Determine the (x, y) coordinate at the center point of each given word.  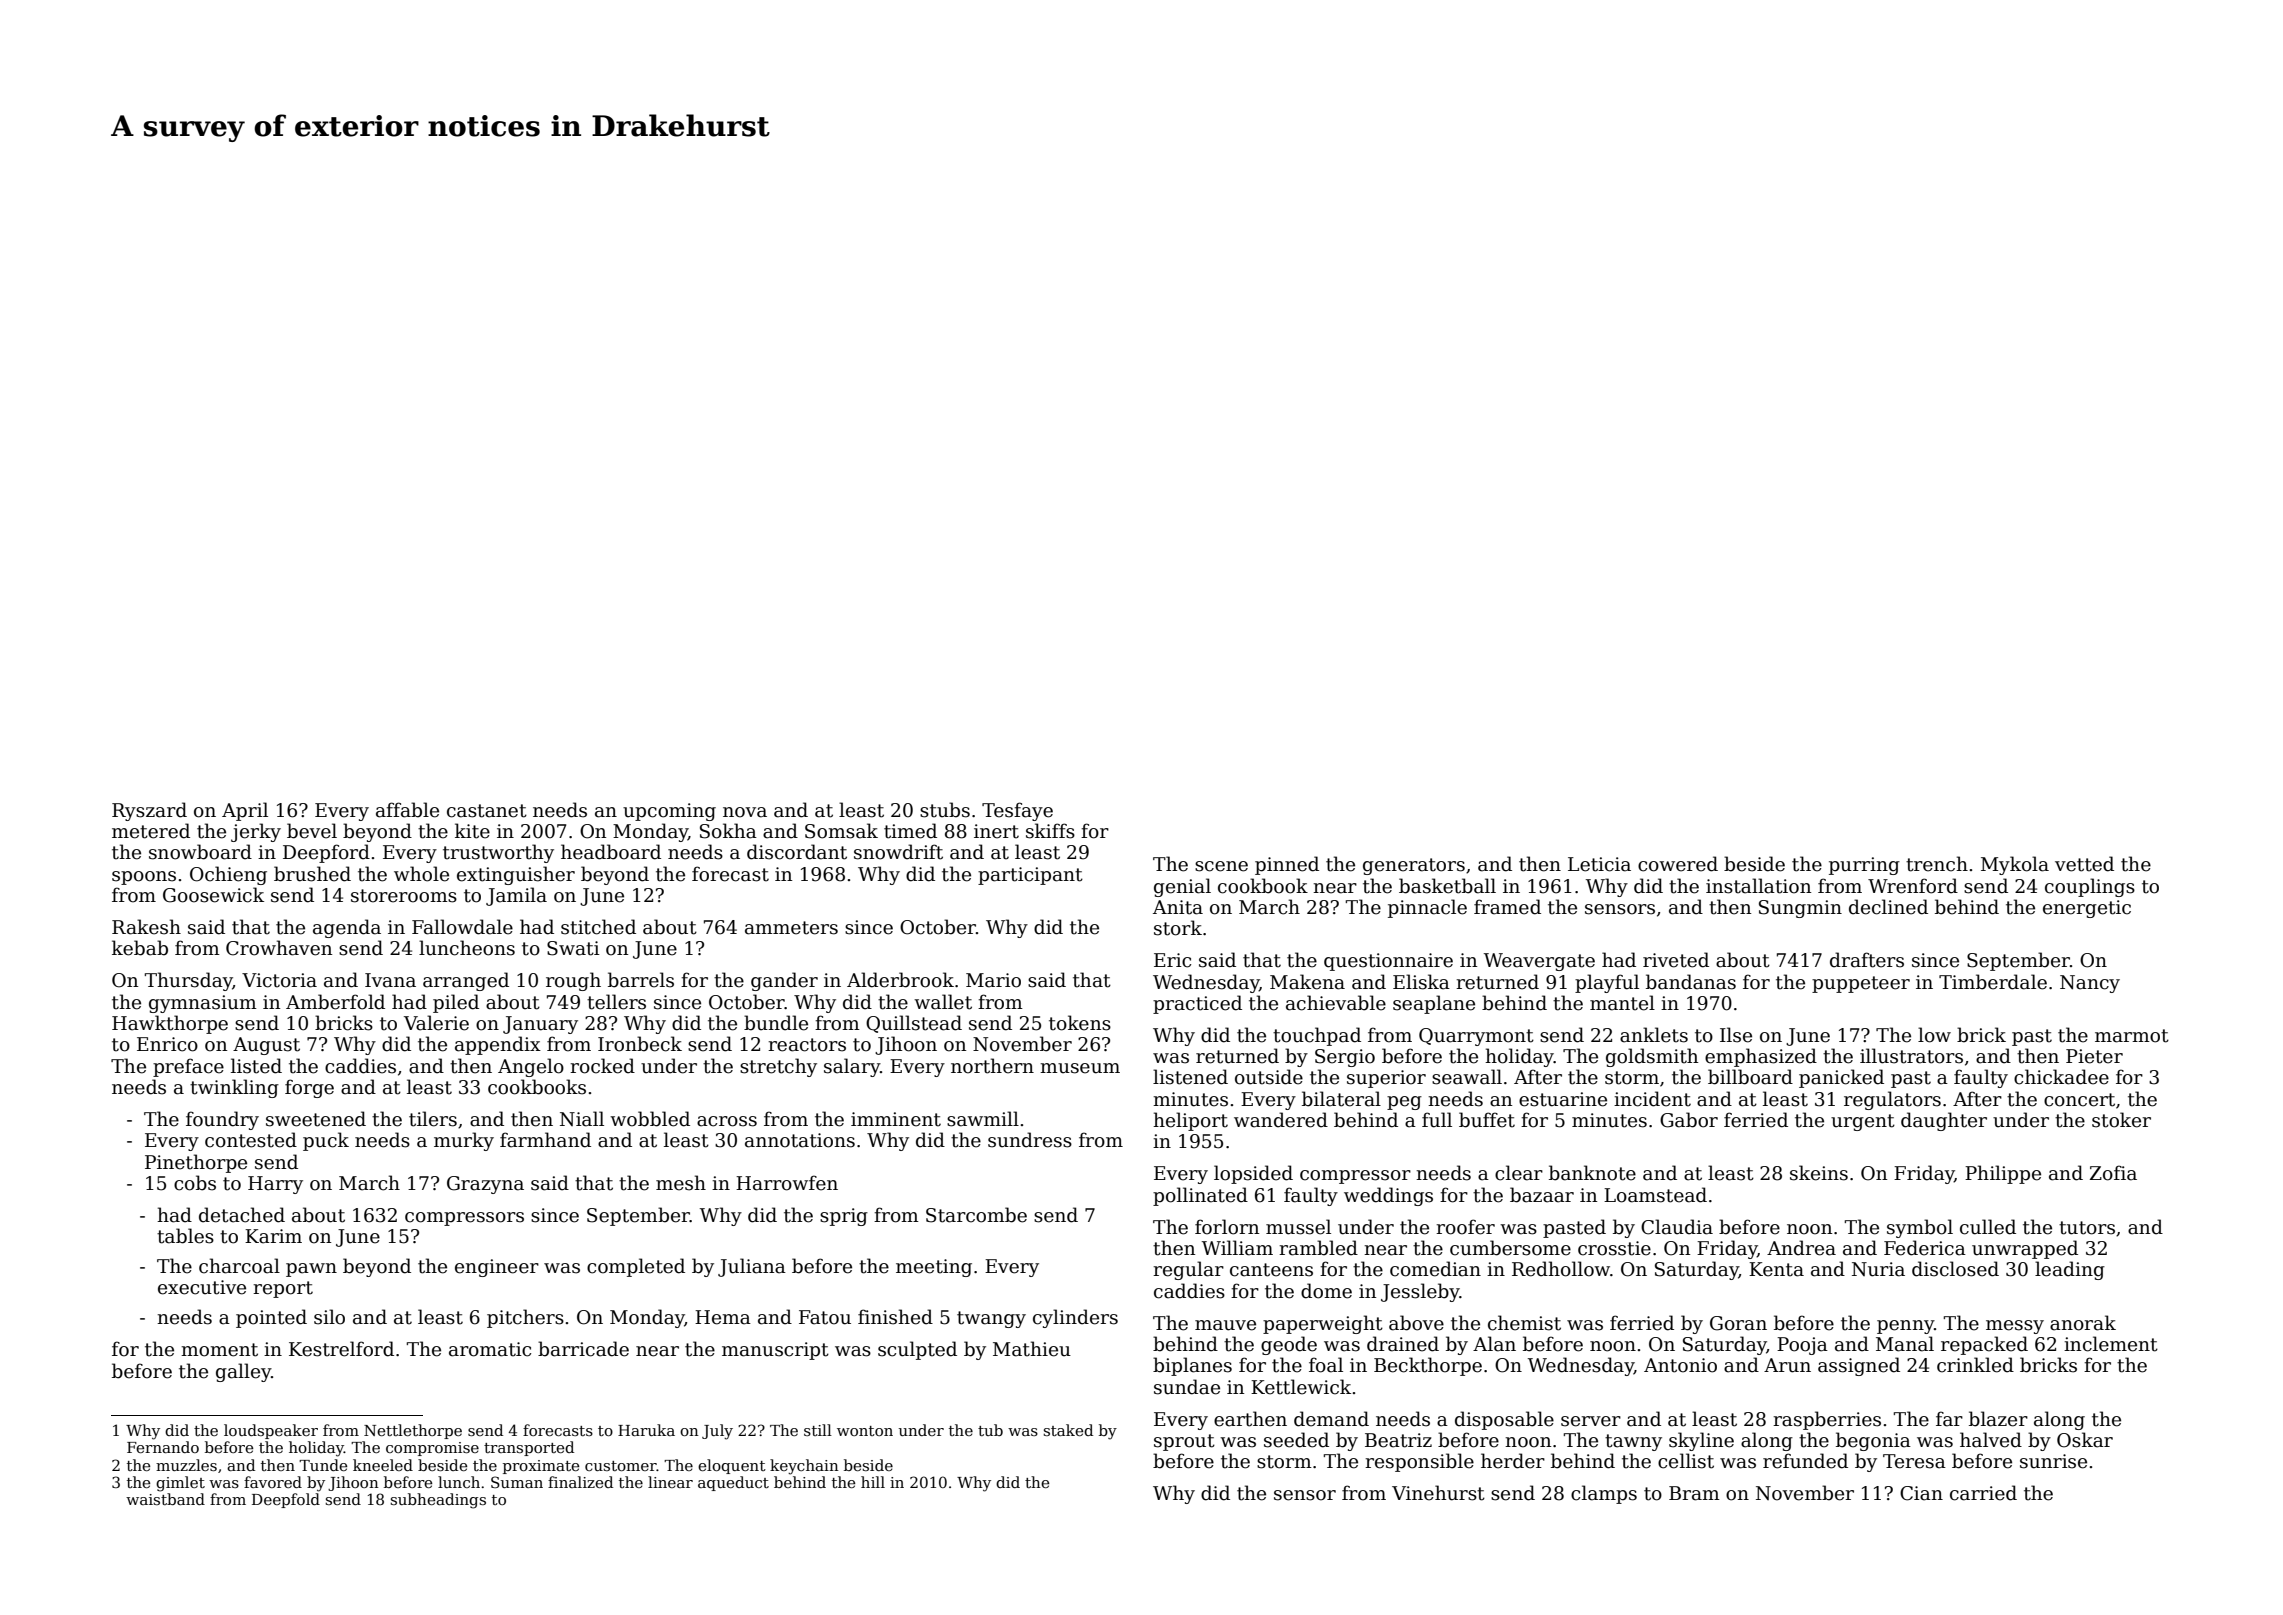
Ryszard (149, 811)
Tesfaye (1017, 811)
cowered (1678, 864)
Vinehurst (1438, 1493)
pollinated (1200, 1196)
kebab (140, 948)
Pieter (2094, 1056)
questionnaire (1388, 962)
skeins (1819, 1173)
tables (185, 1236)
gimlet (180, 1484)
